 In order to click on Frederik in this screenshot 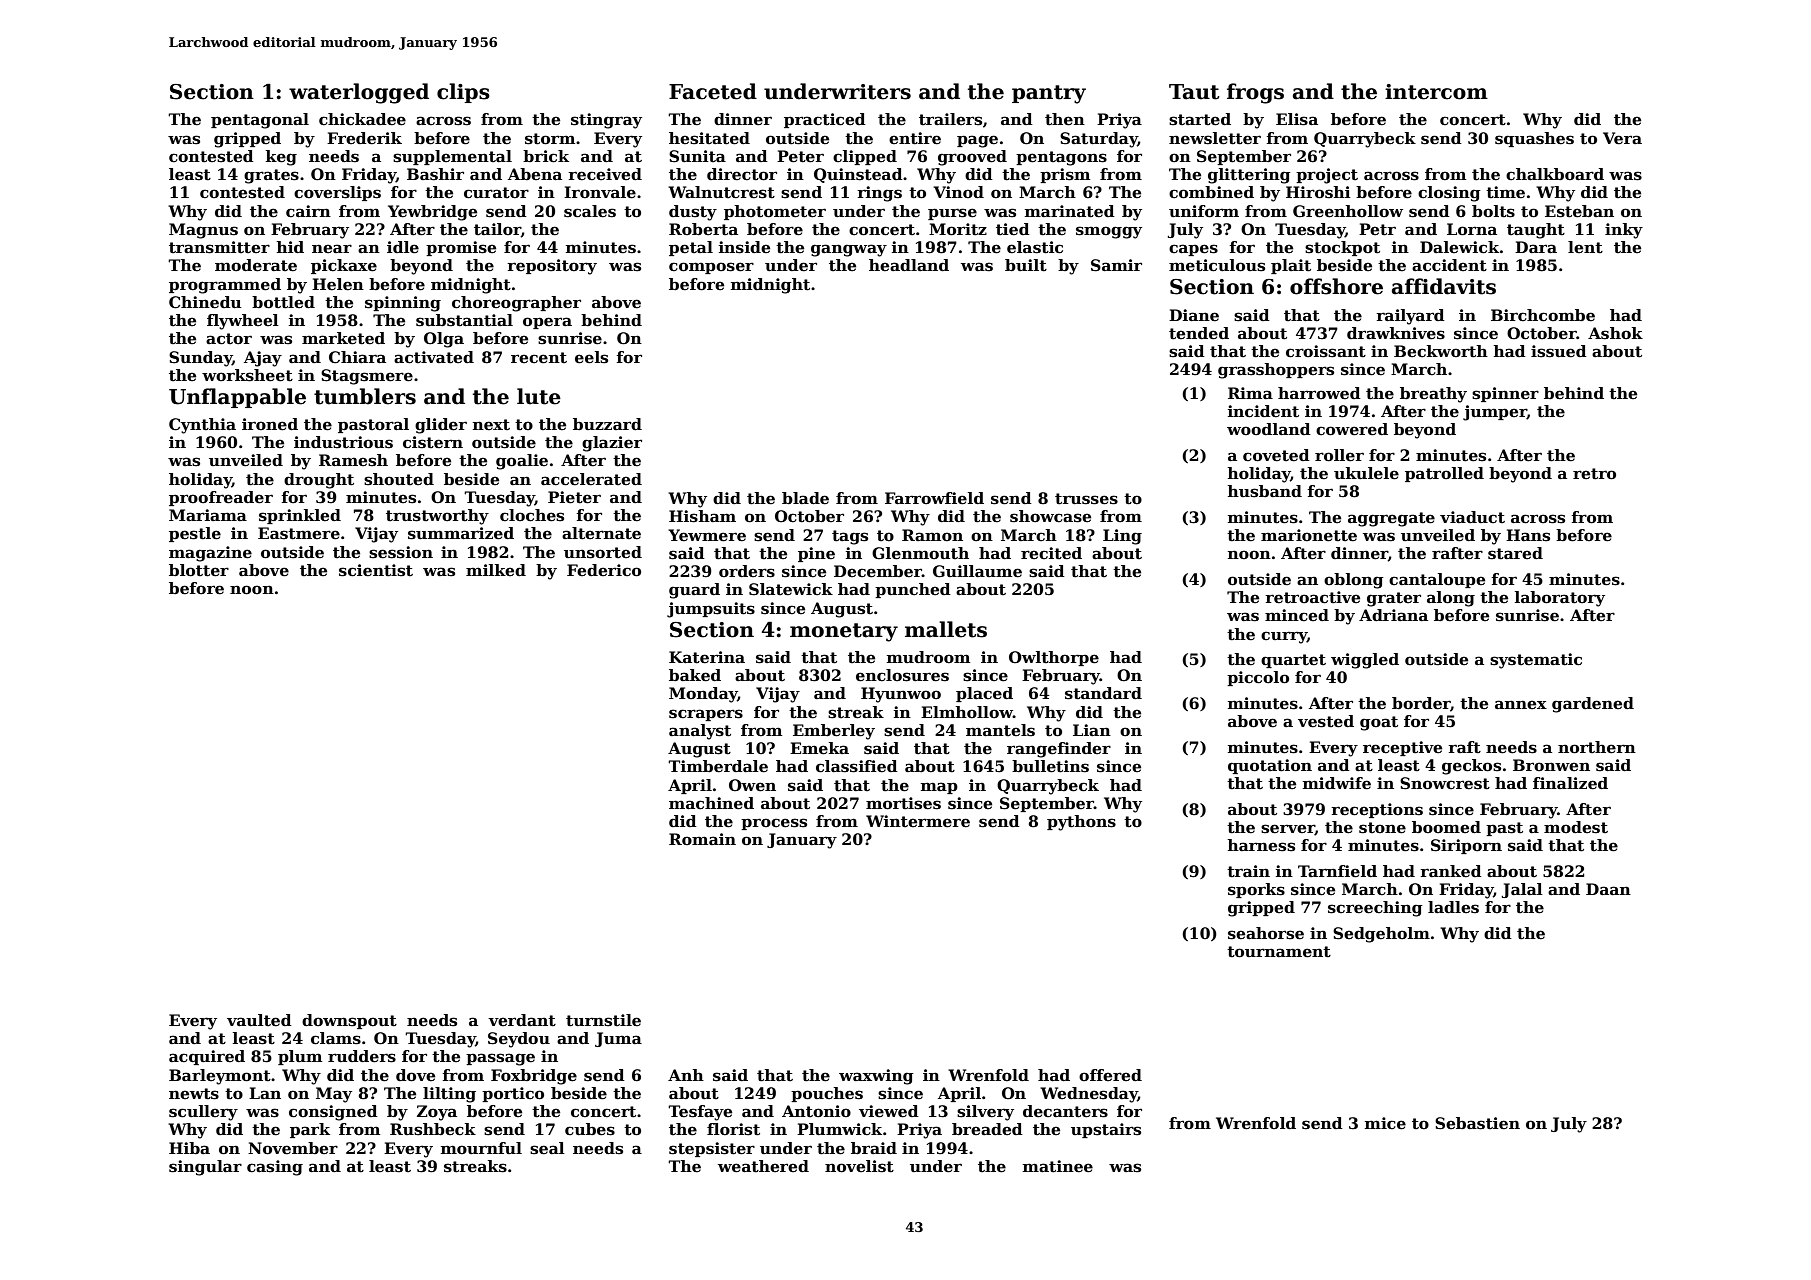, I will do `click(364, 138)`.
